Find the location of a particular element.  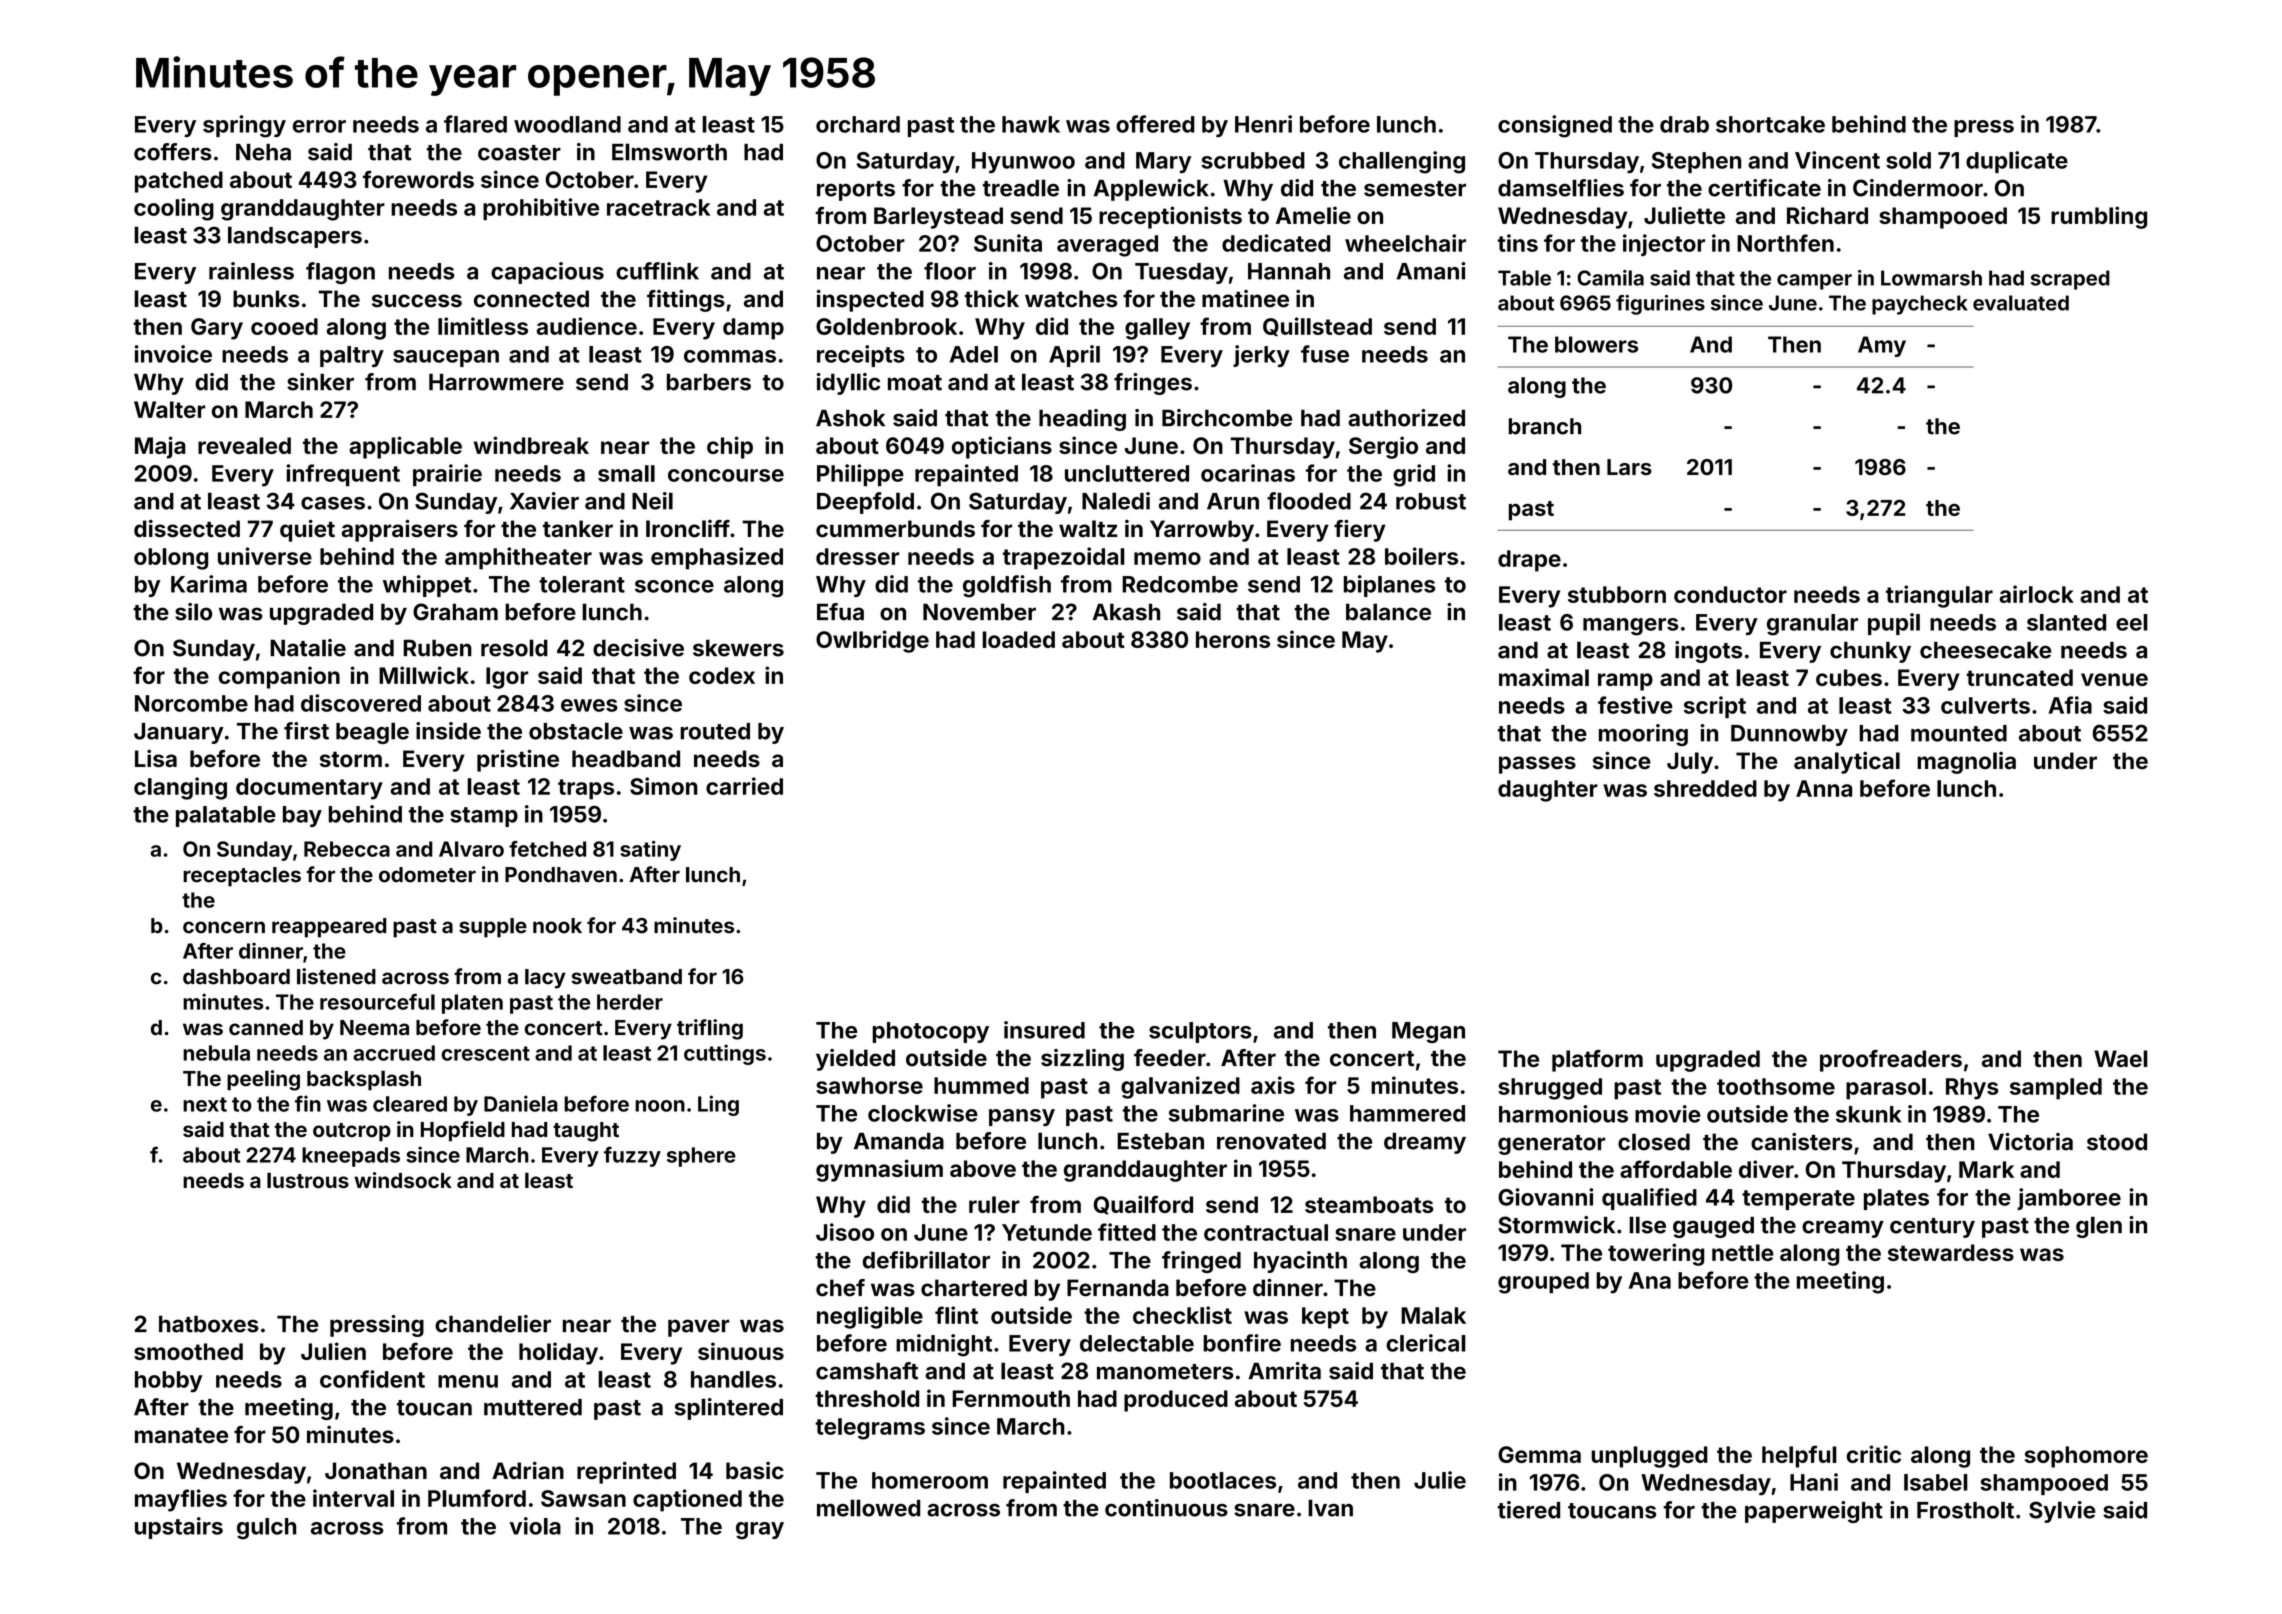

Wael is located at coordinates (2121, 1058).
